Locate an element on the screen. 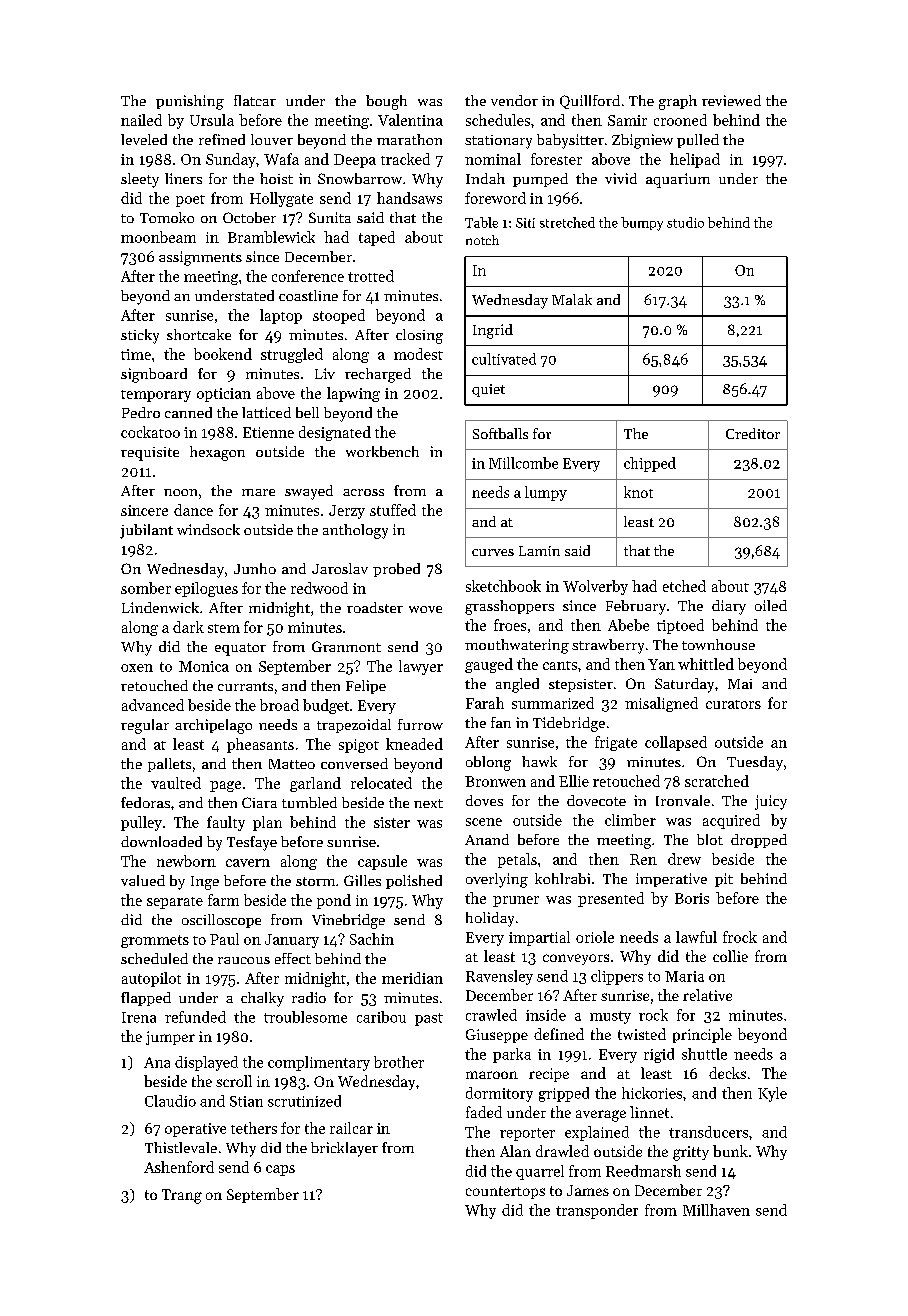 The image size is (908, 1316). recharged is located at coordinates (378, 375).
